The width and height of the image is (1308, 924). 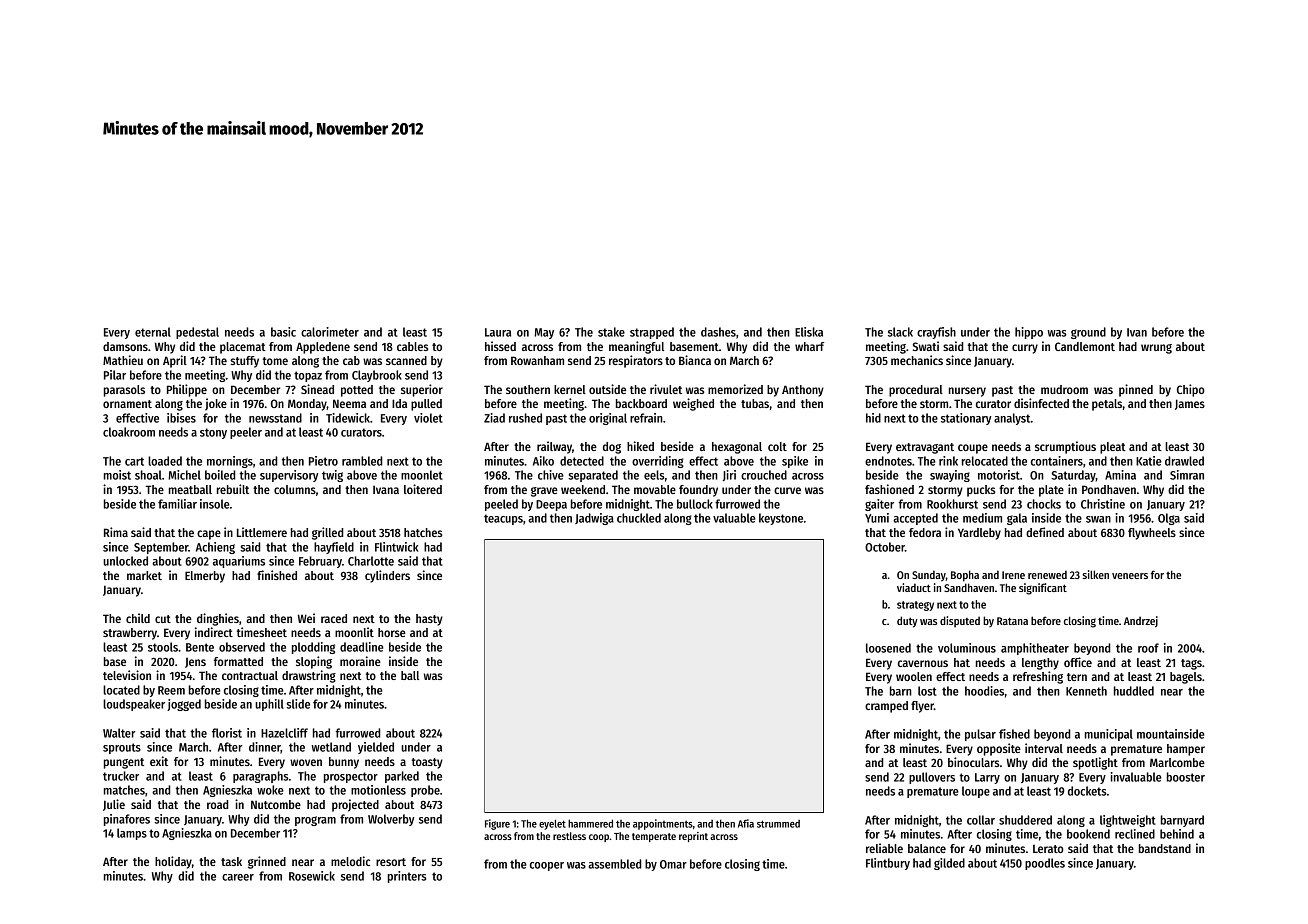 What do you see at coordinates (283, 332) in the image?
I see `basic` at bounding box center [283, 332].
